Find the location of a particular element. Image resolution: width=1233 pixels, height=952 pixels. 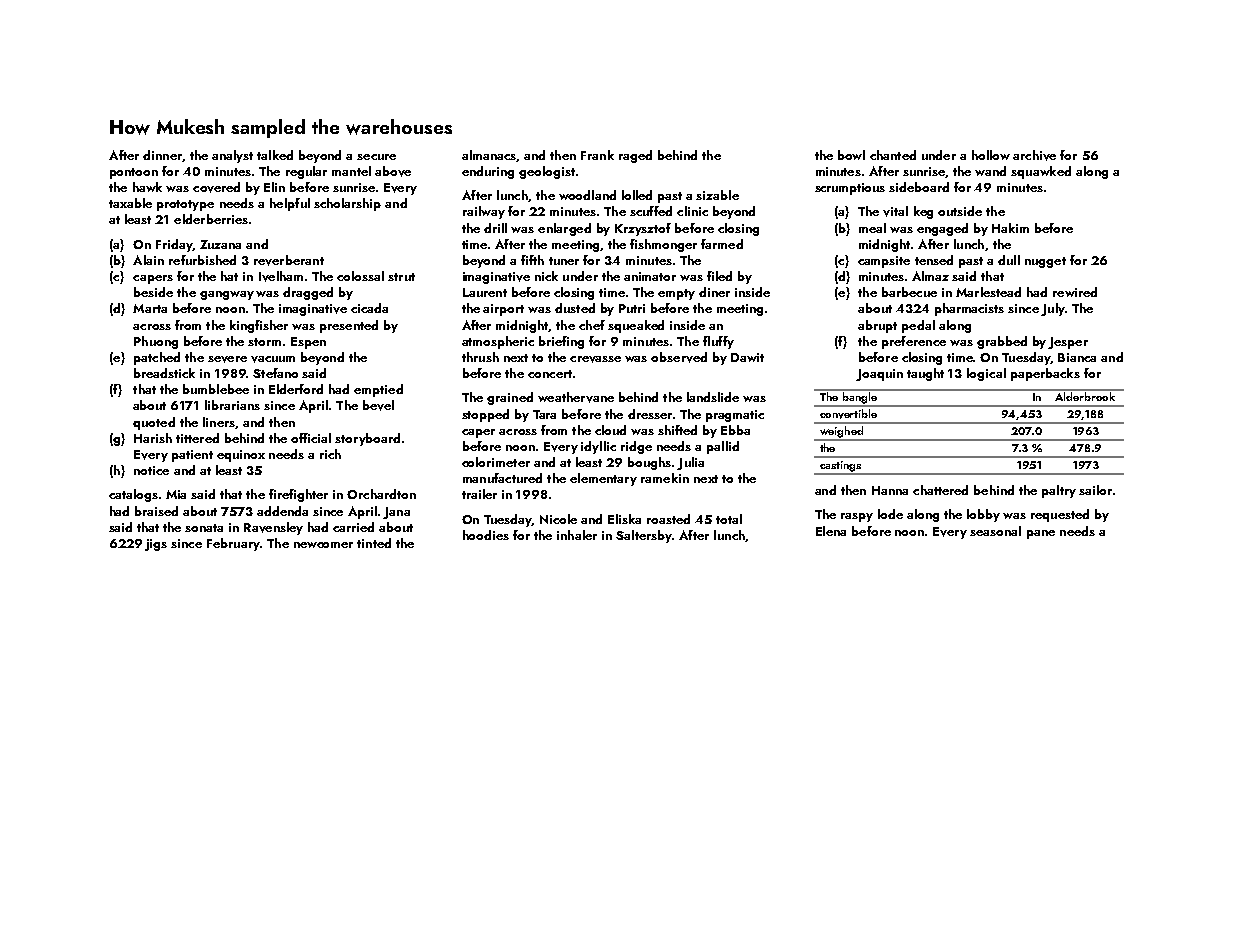

animator is located at coordinates (650, 276).
